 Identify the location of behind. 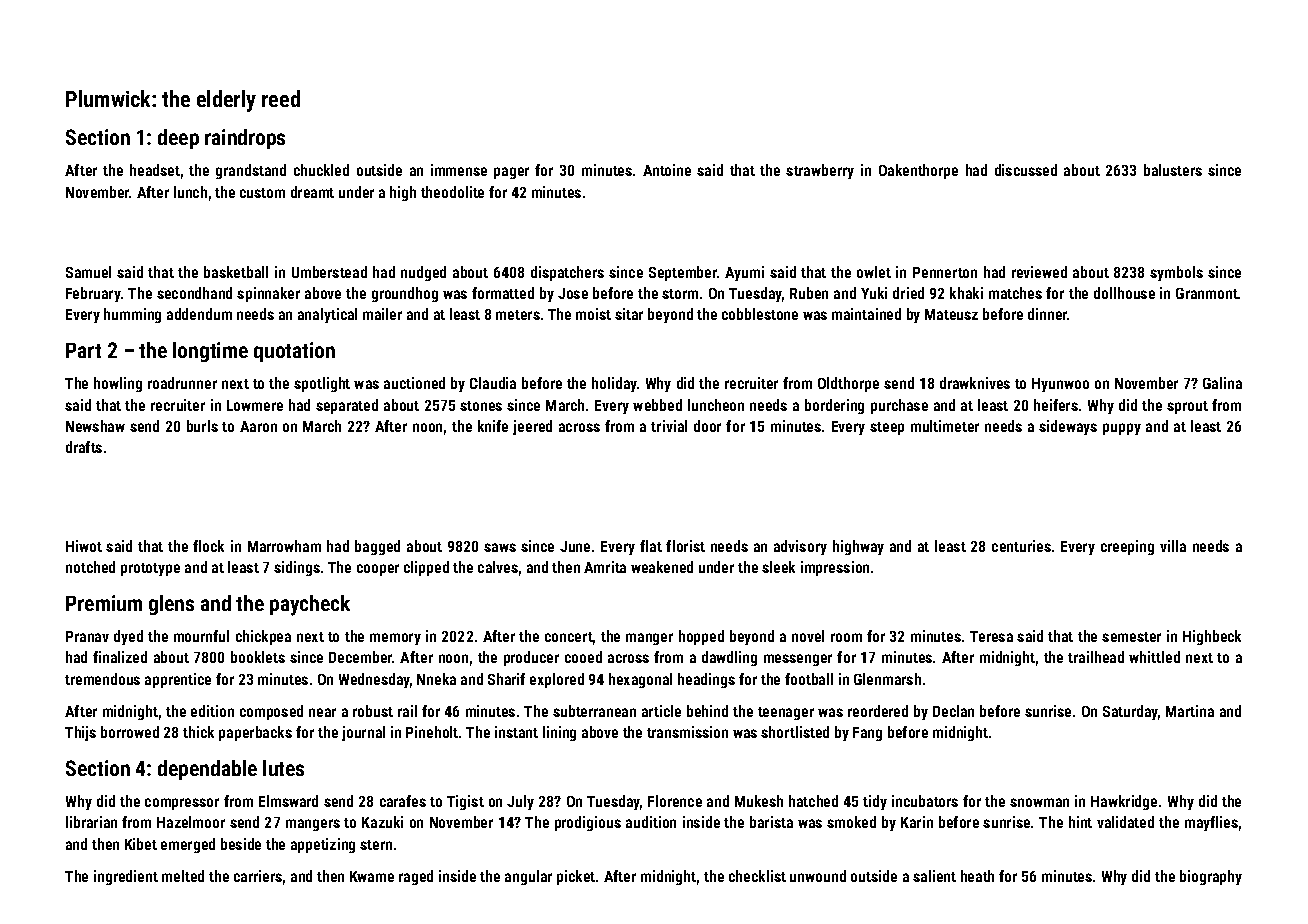
(707, 711).
